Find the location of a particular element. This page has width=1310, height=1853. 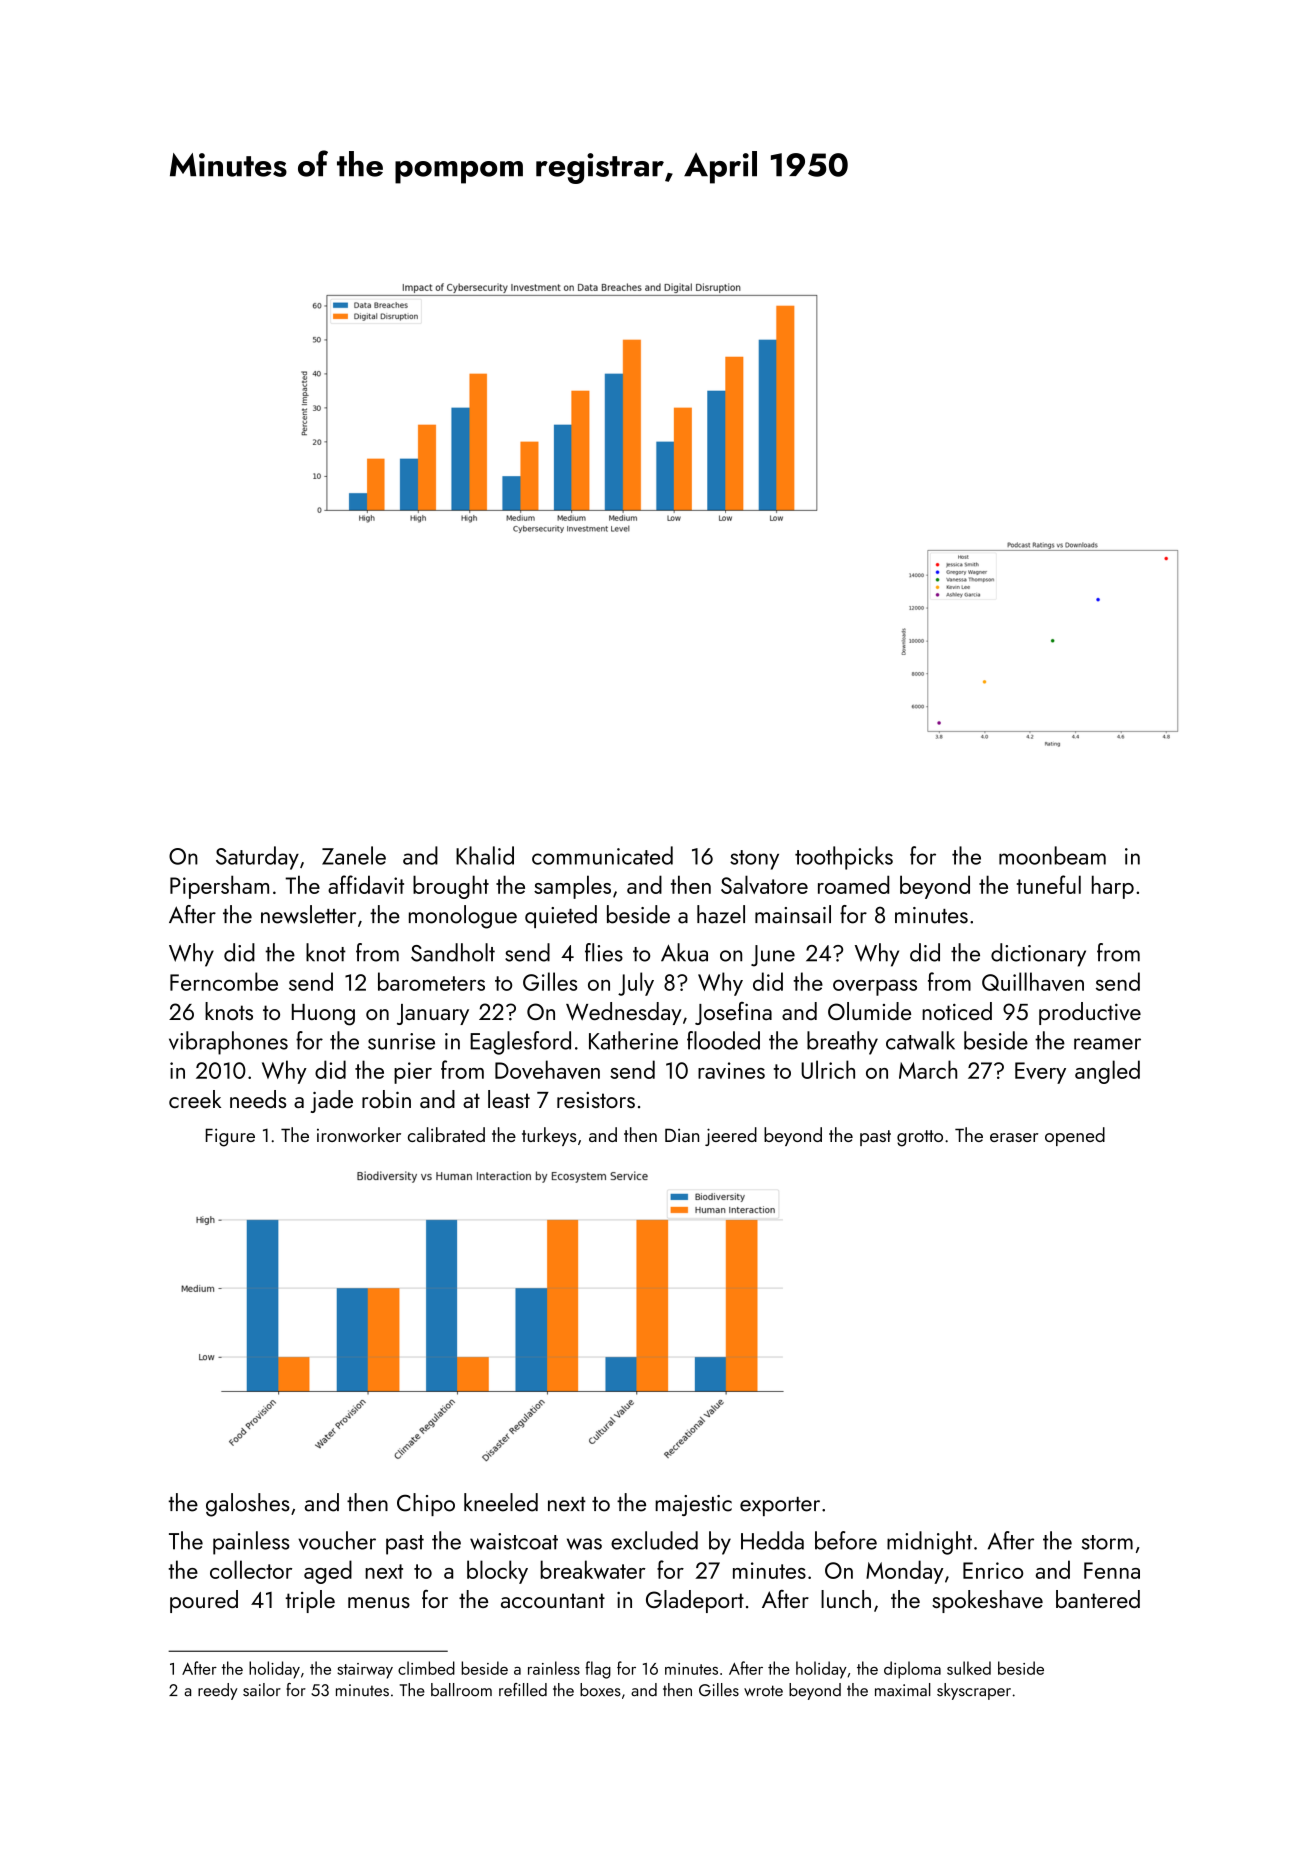

ironworker is located at coordinates (359, 1134).
